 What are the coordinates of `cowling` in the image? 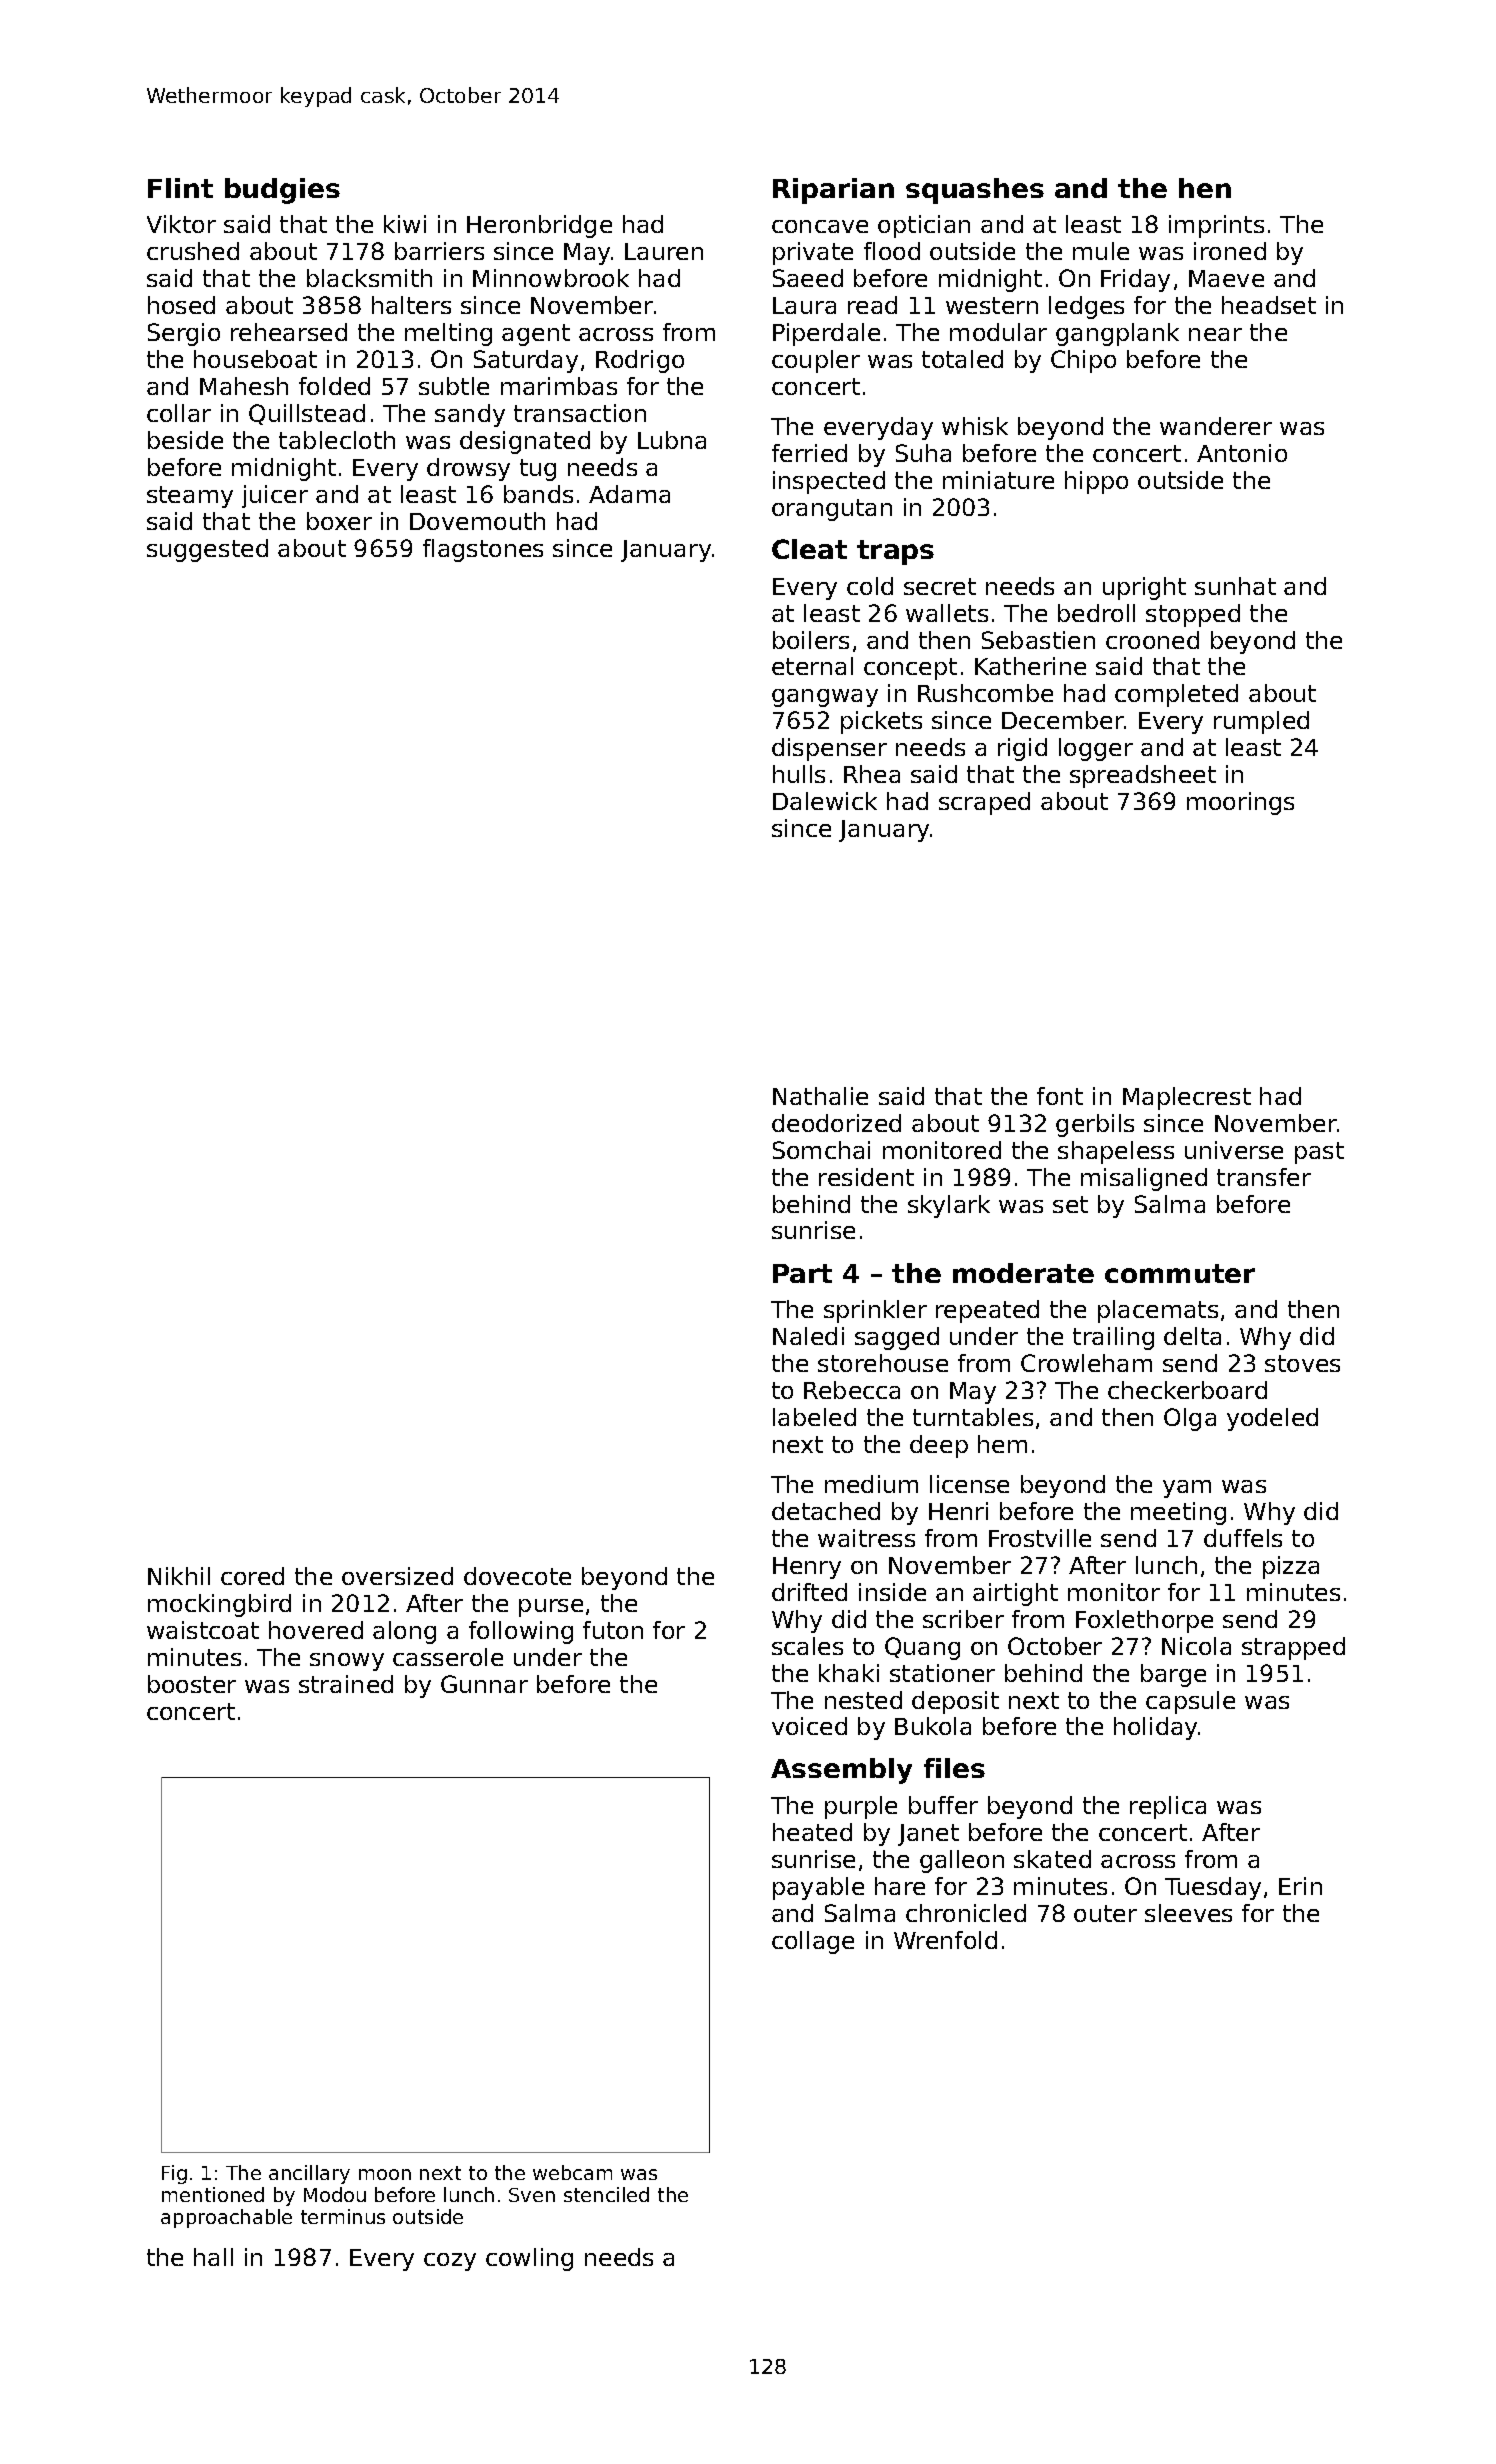 It's located at (529, 2259).
